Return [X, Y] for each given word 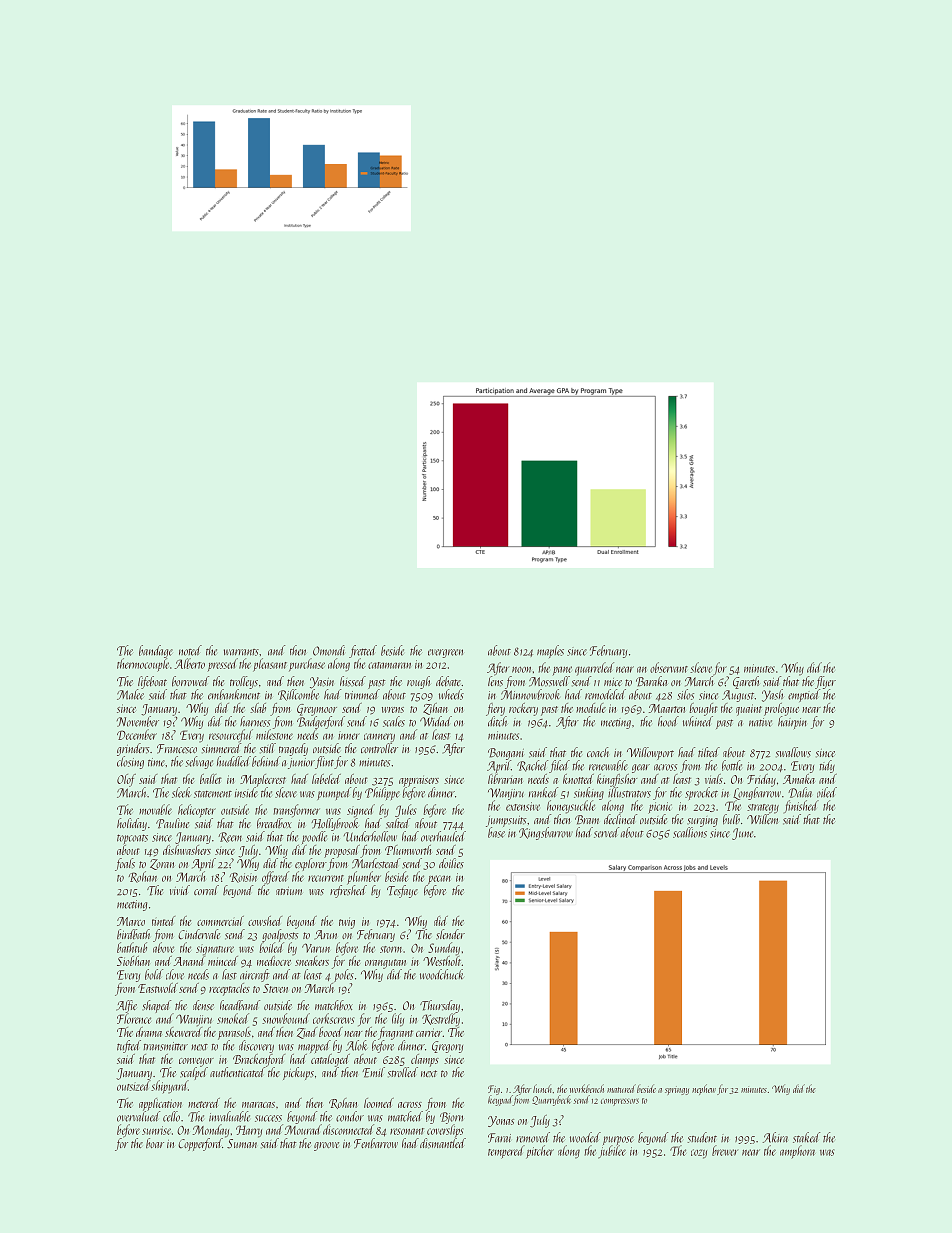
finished [801, 806]
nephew [704, 1089]
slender [450, 934]
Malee [130, 694]
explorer [311, 864]
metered [204, 1103]
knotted [578, 779]
